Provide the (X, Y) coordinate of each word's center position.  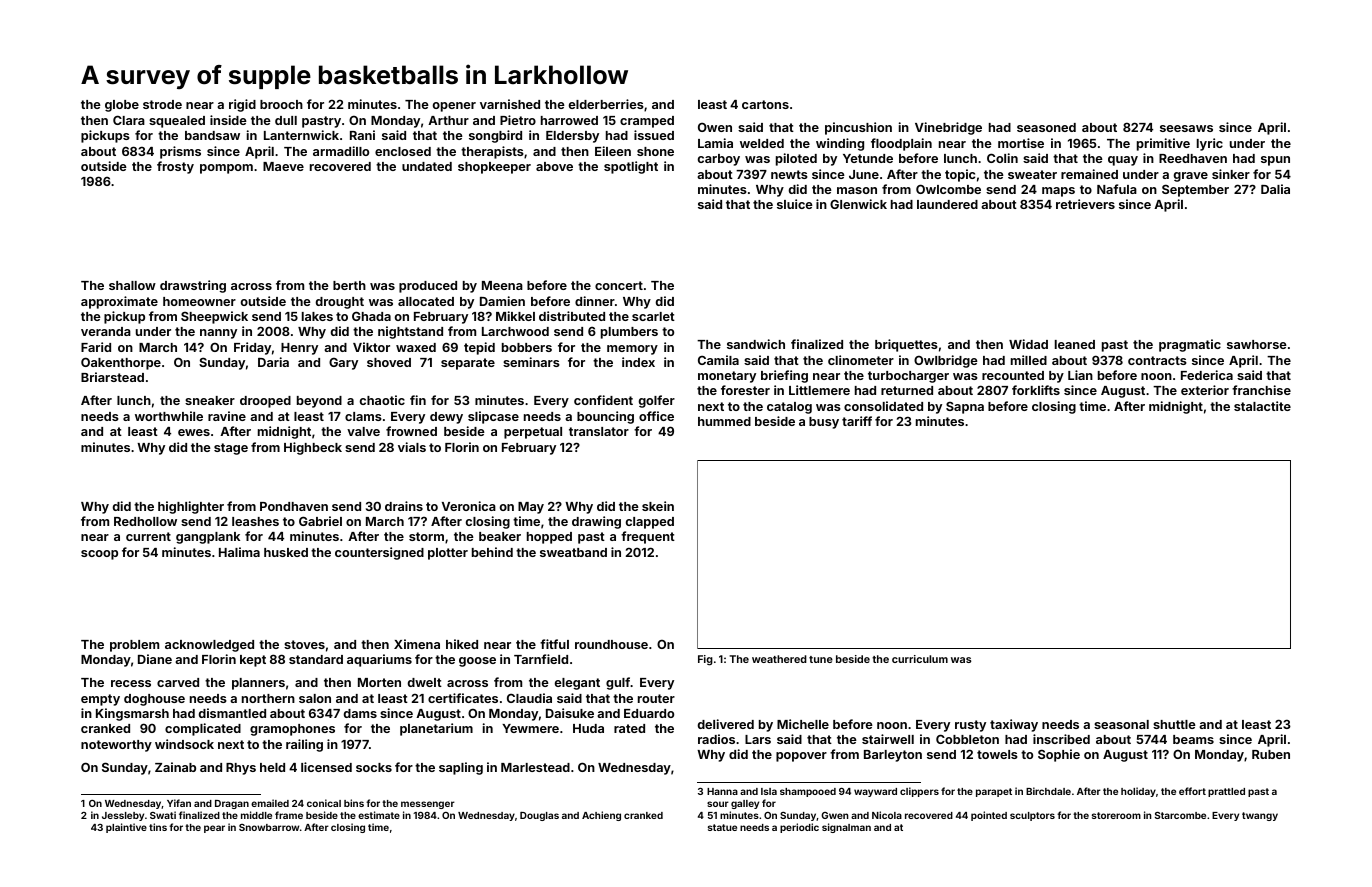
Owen (715, 127)
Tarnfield (541, 659)
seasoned (1046, 127)
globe (122, 106)
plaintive (126, 828)
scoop (99, 555)
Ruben (1271, 754)
